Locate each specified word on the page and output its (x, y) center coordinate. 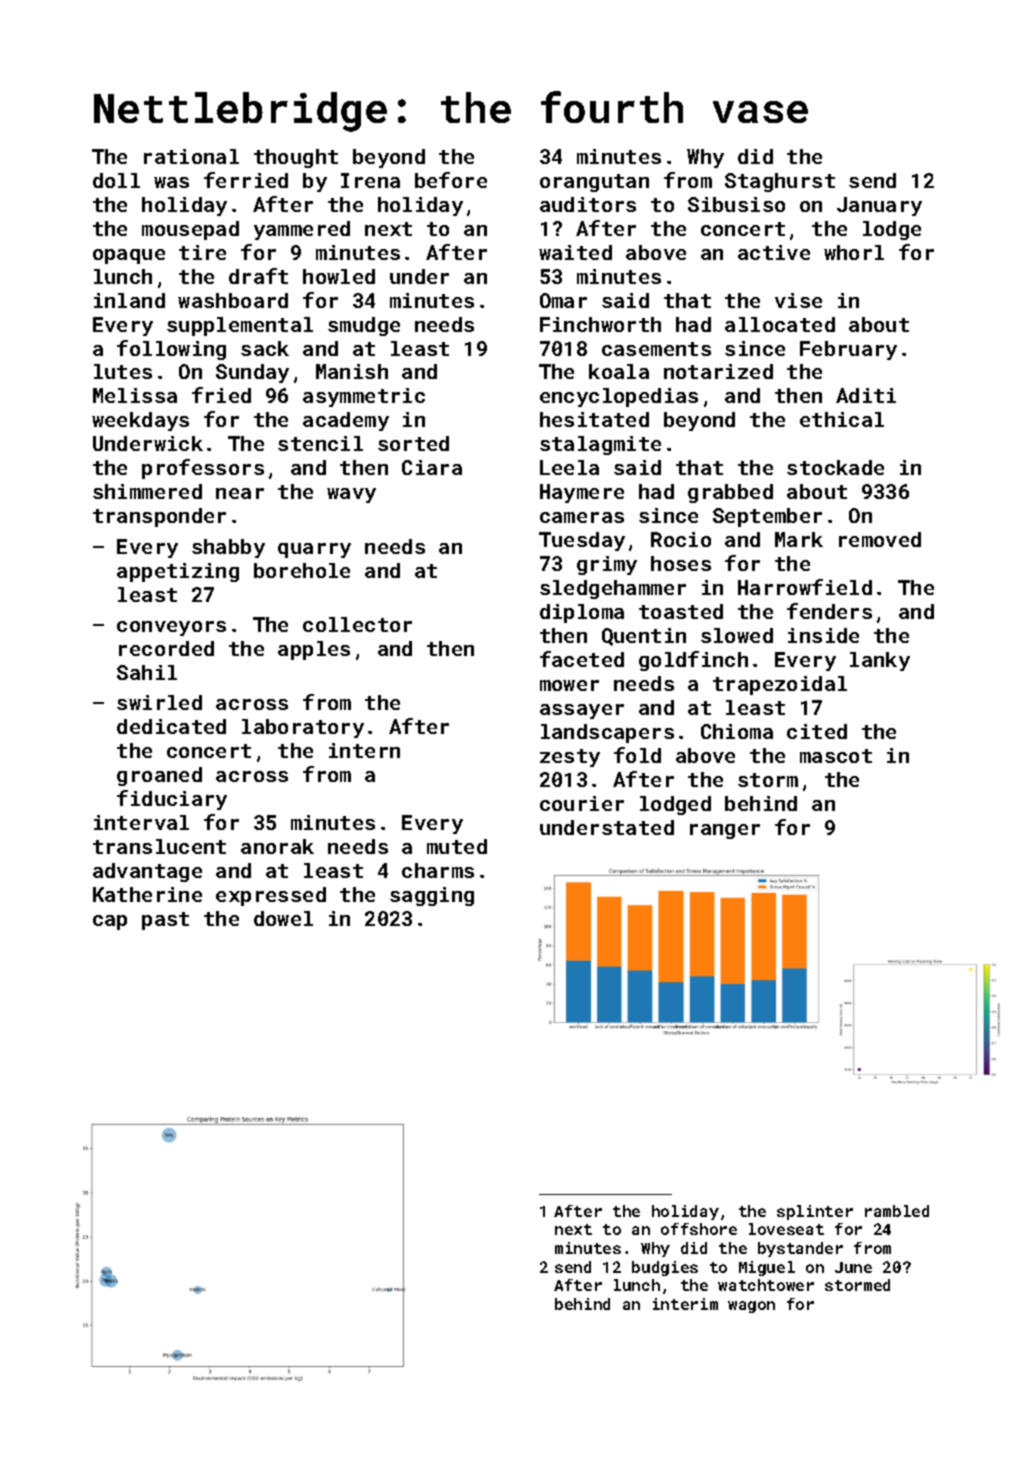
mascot (836, 756)
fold (637, 755)
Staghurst (780, 182)
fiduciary (172, 800)
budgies (665, 1268)
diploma (582, 613)
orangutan (594, 183)
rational (191, 156)
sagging (432, 896)
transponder (159, 517)
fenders (829, 611)
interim (685, 1304)
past (165, 921)
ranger (725, 831)
